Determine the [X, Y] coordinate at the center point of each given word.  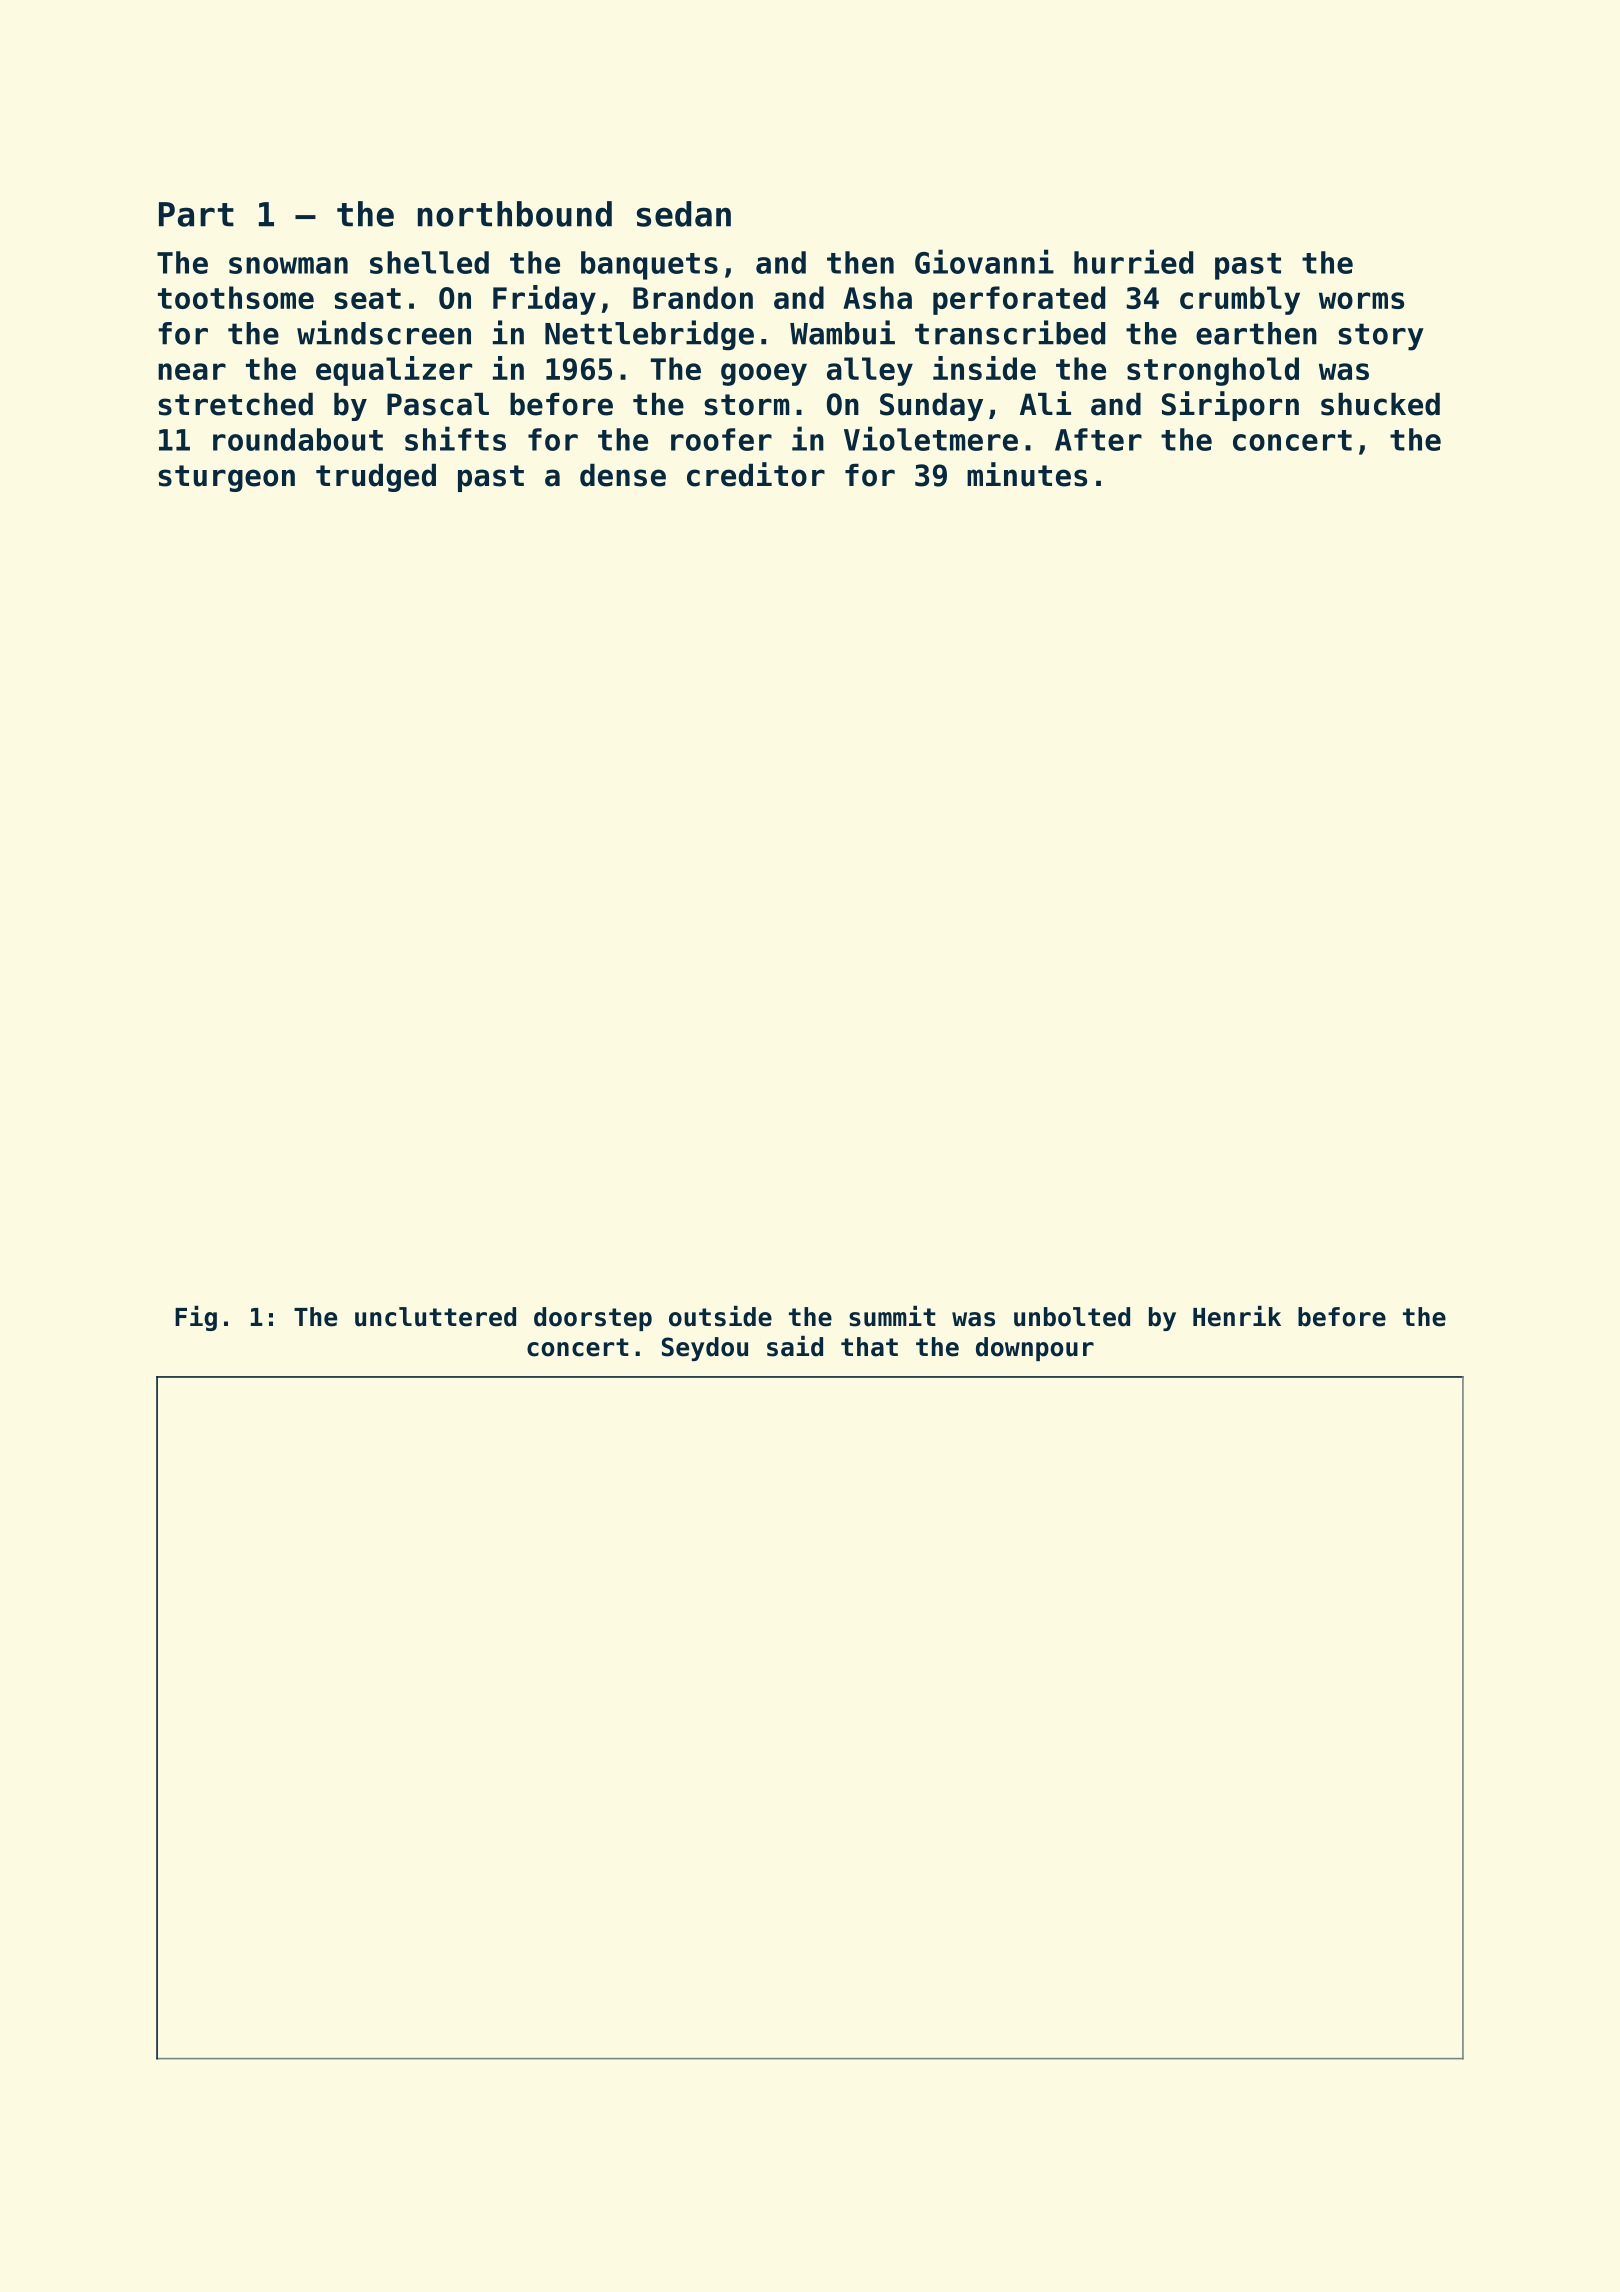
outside [720, 1316]
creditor [756, 474]
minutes [1027, 474]
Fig [196, 1318]
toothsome [236, 297]
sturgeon [226, 478]
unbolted [1072, 1317]
